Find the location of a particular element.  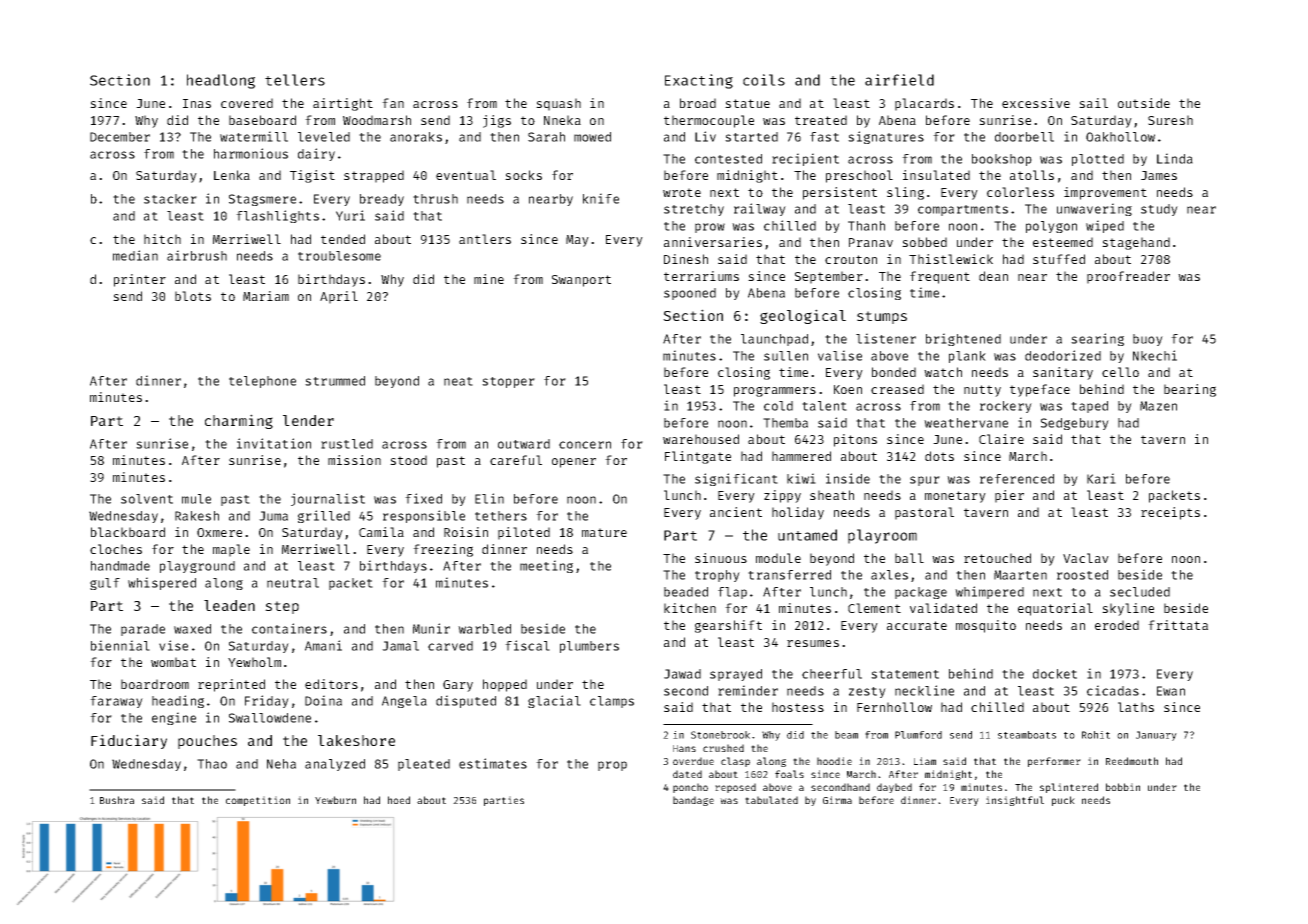

doorbell is located at coordinates (1024, 137).
